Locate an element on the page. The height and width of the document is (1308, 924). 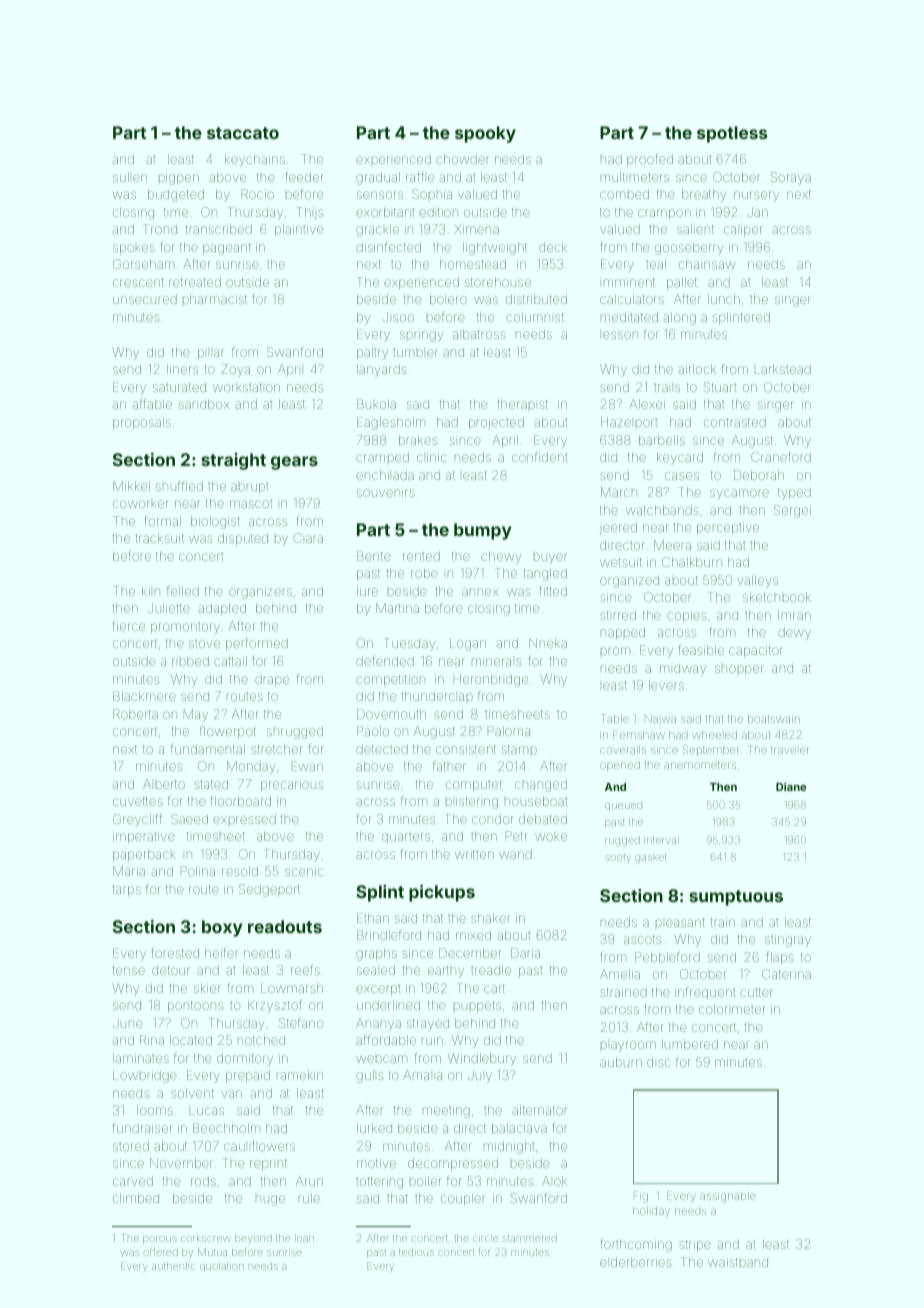
rented is located at coordinates (421, 556).
